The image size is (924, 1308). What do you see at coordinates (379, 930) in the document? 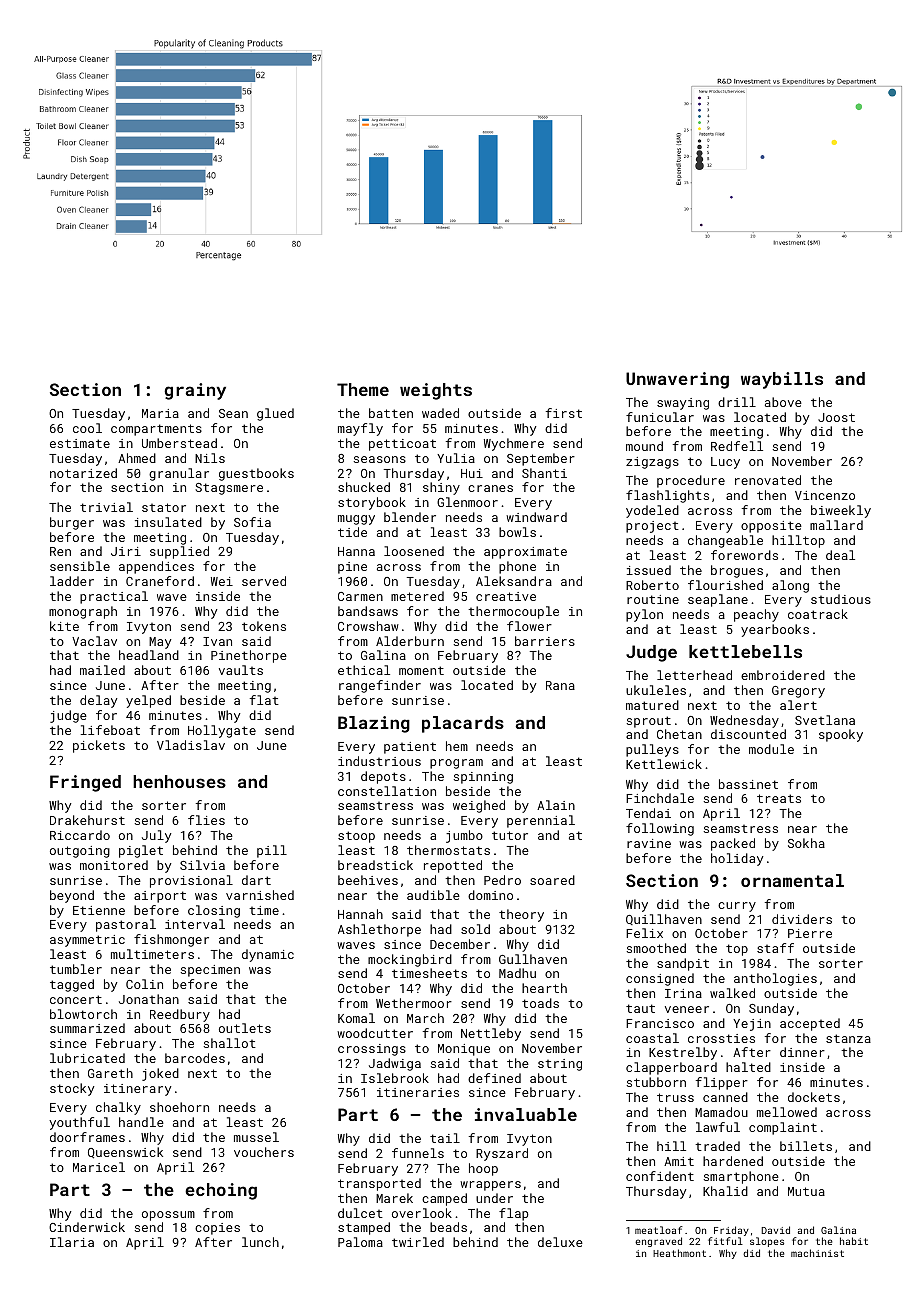
I see `Ashlethorpe` at bounding box center [379, 930].
